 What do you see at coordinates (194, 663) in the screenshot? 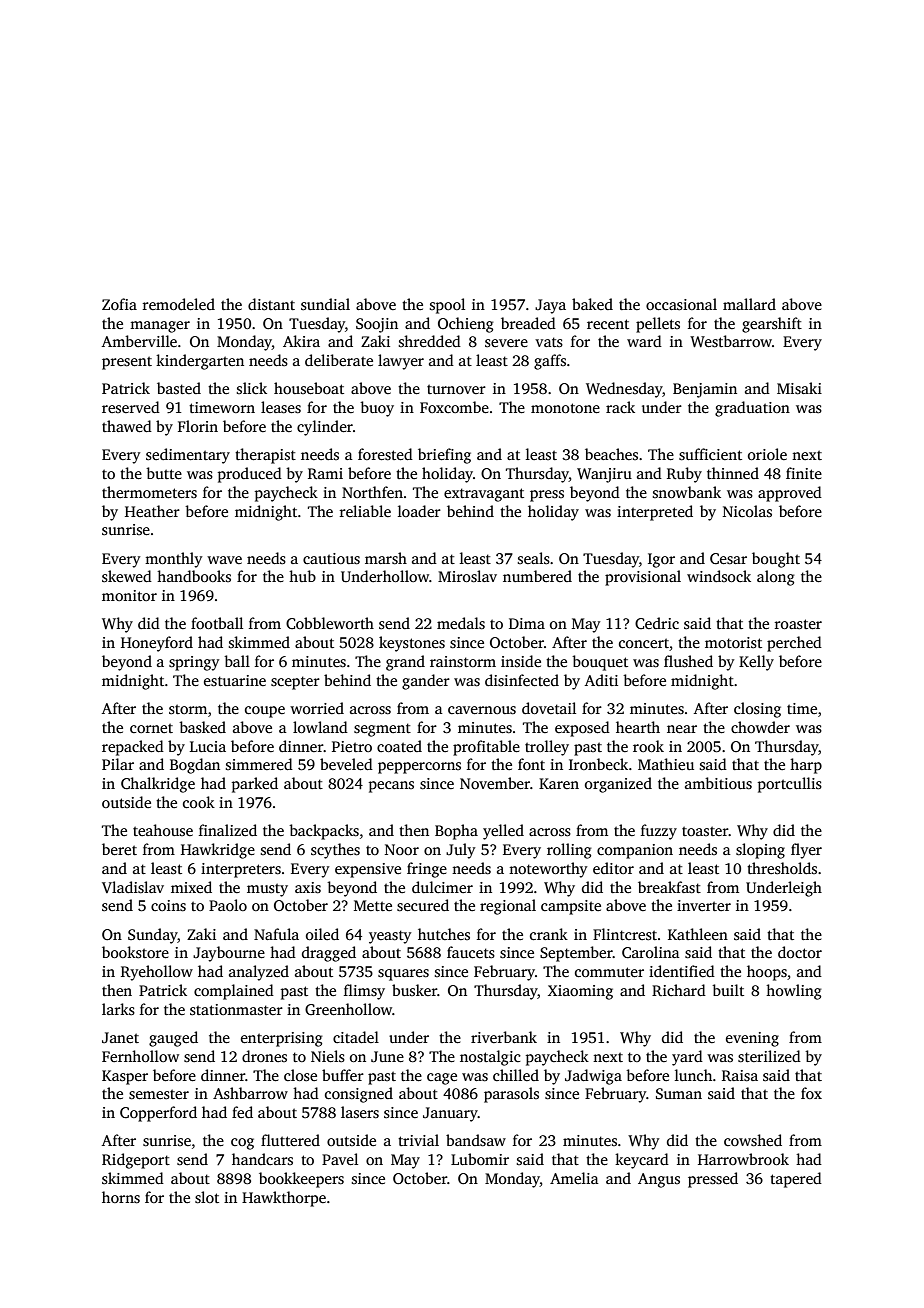
I see `springy` at bounding box center [194, 663].
